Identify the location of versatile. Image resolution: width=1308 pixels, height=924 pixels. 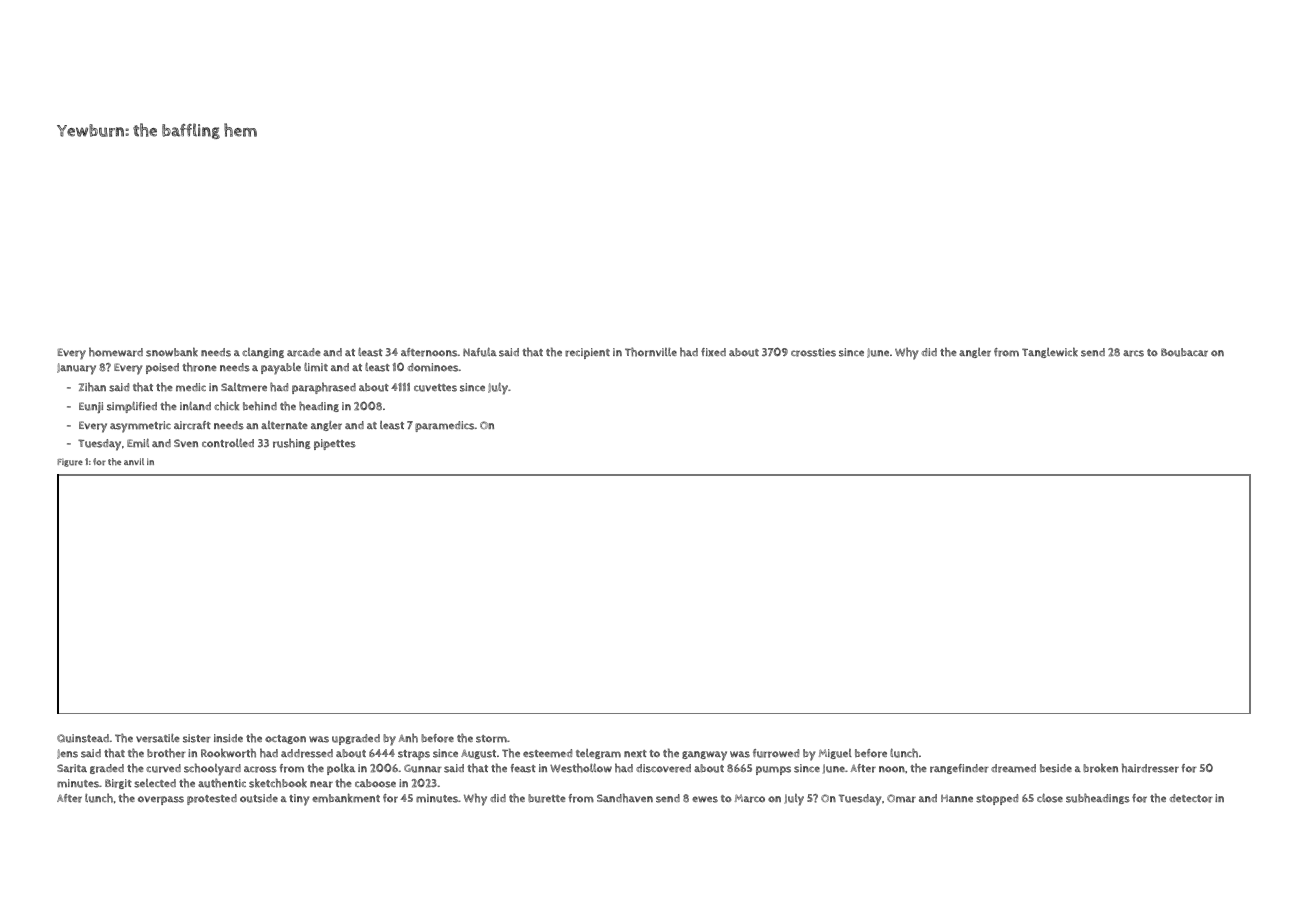
(158, 738).
